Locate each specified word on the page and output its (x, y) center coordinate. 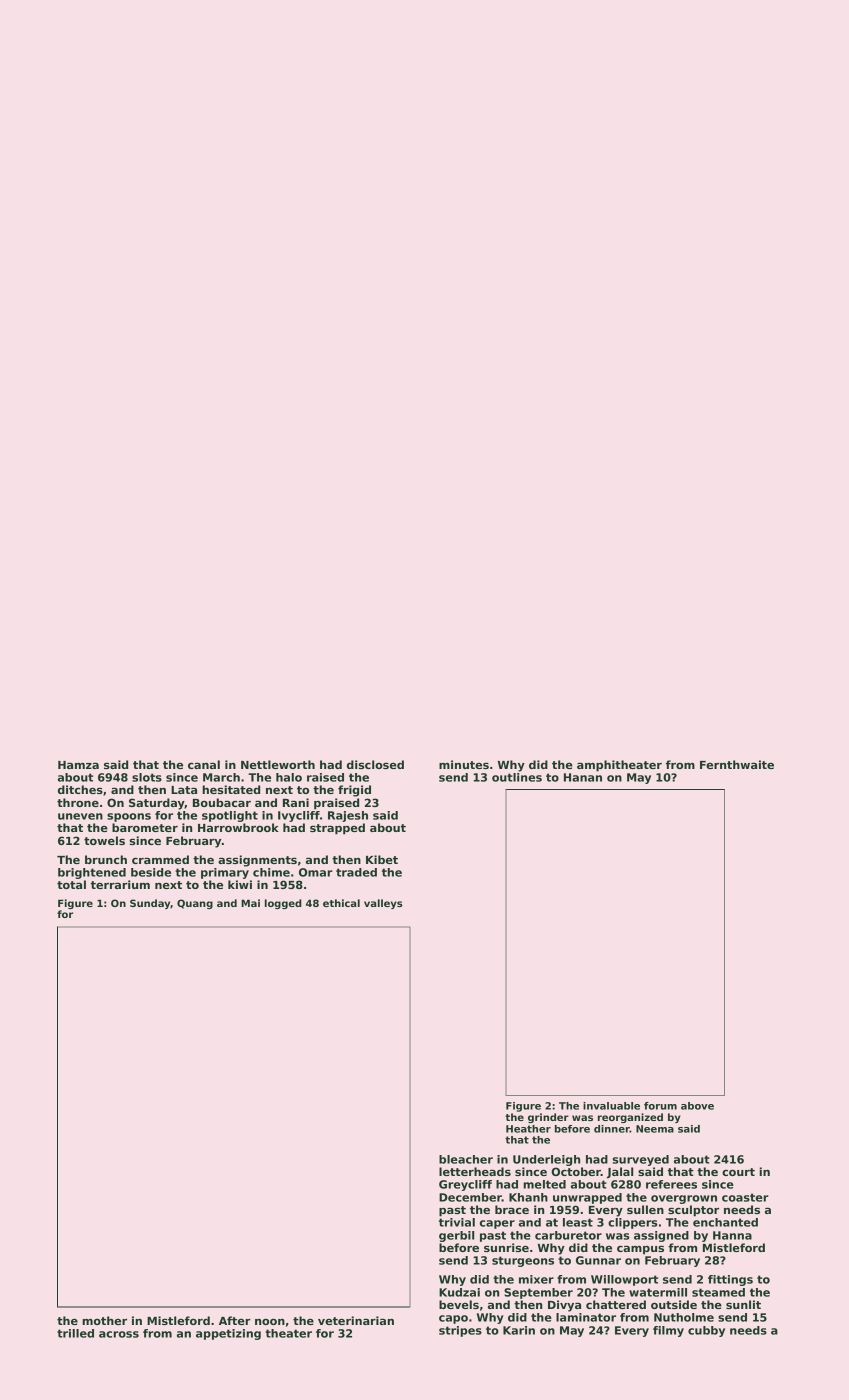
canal (204, 764)
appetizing (228, 1334)
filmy (668, 1331)
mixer (536, 1279)
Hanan (583, 777)
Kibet (382, 859)
